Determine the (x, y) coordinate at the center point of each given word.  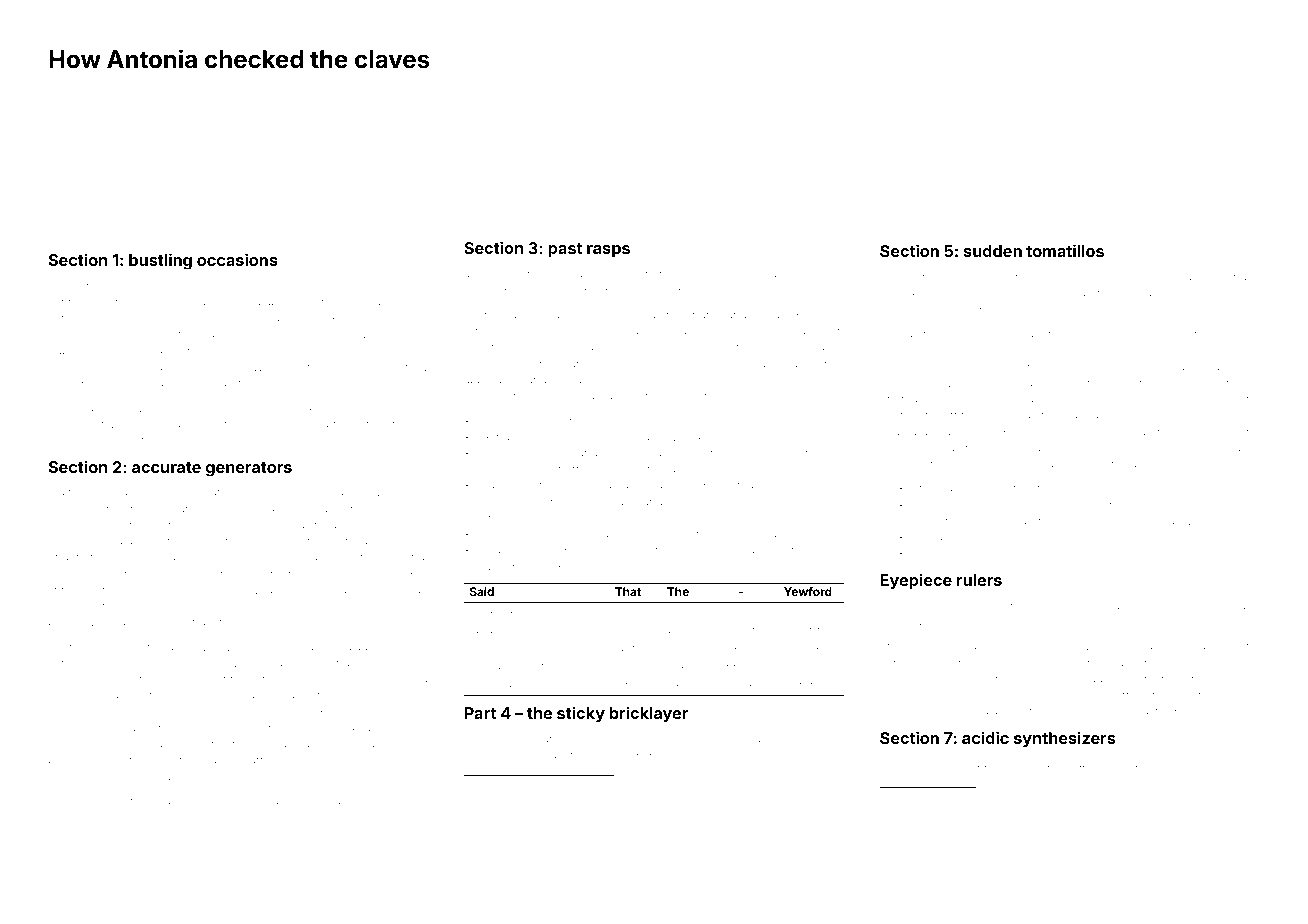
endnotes (73, 777)
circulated (905, 711)
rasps (608, 251)
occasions (237, 259)
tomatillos (1065, 250)
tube (599, 755)
